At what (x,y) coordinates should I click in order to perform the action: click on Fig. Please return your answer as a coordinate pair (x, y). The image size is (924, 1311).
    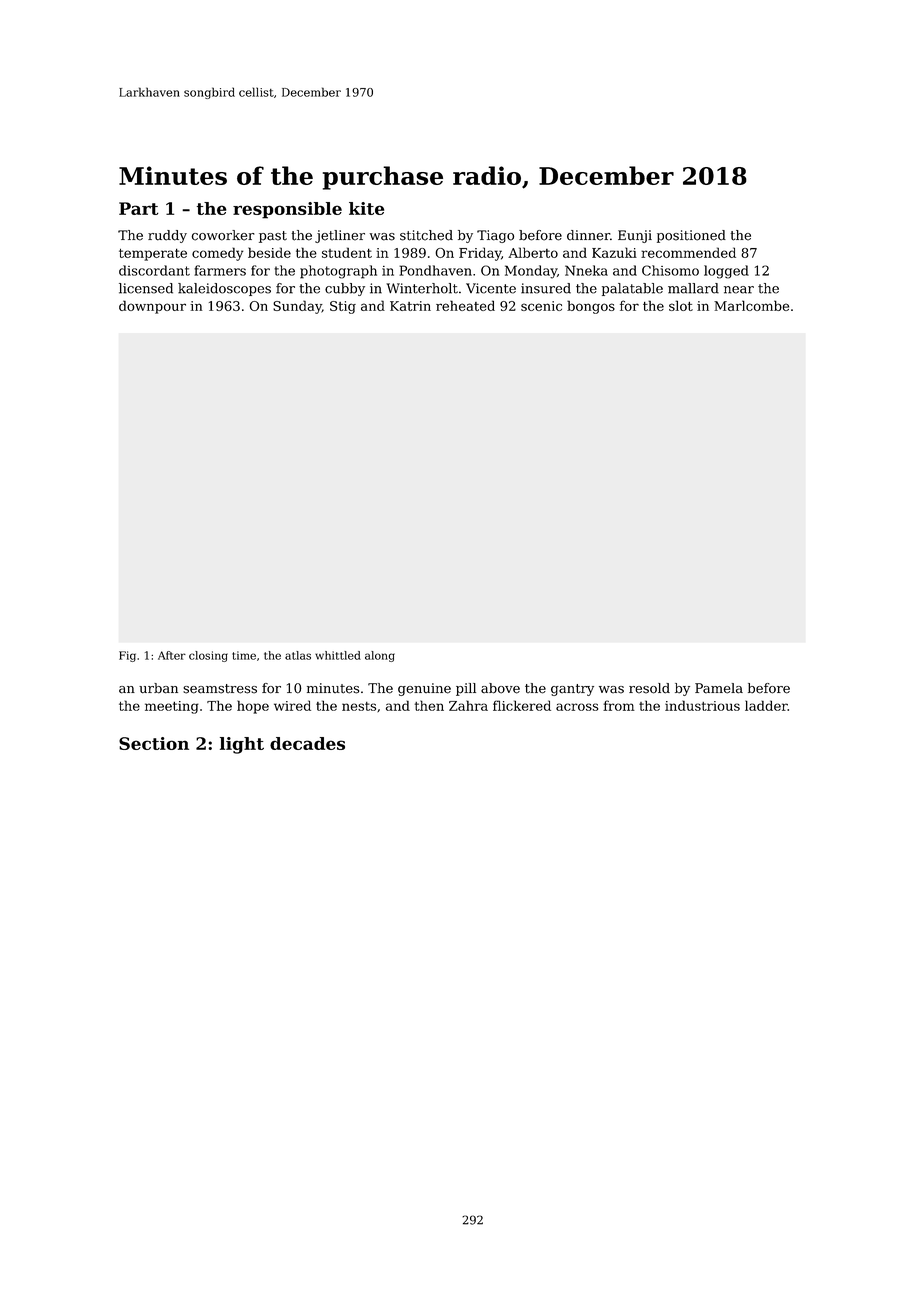
    Looking at the image, I should click on (127, 656).
